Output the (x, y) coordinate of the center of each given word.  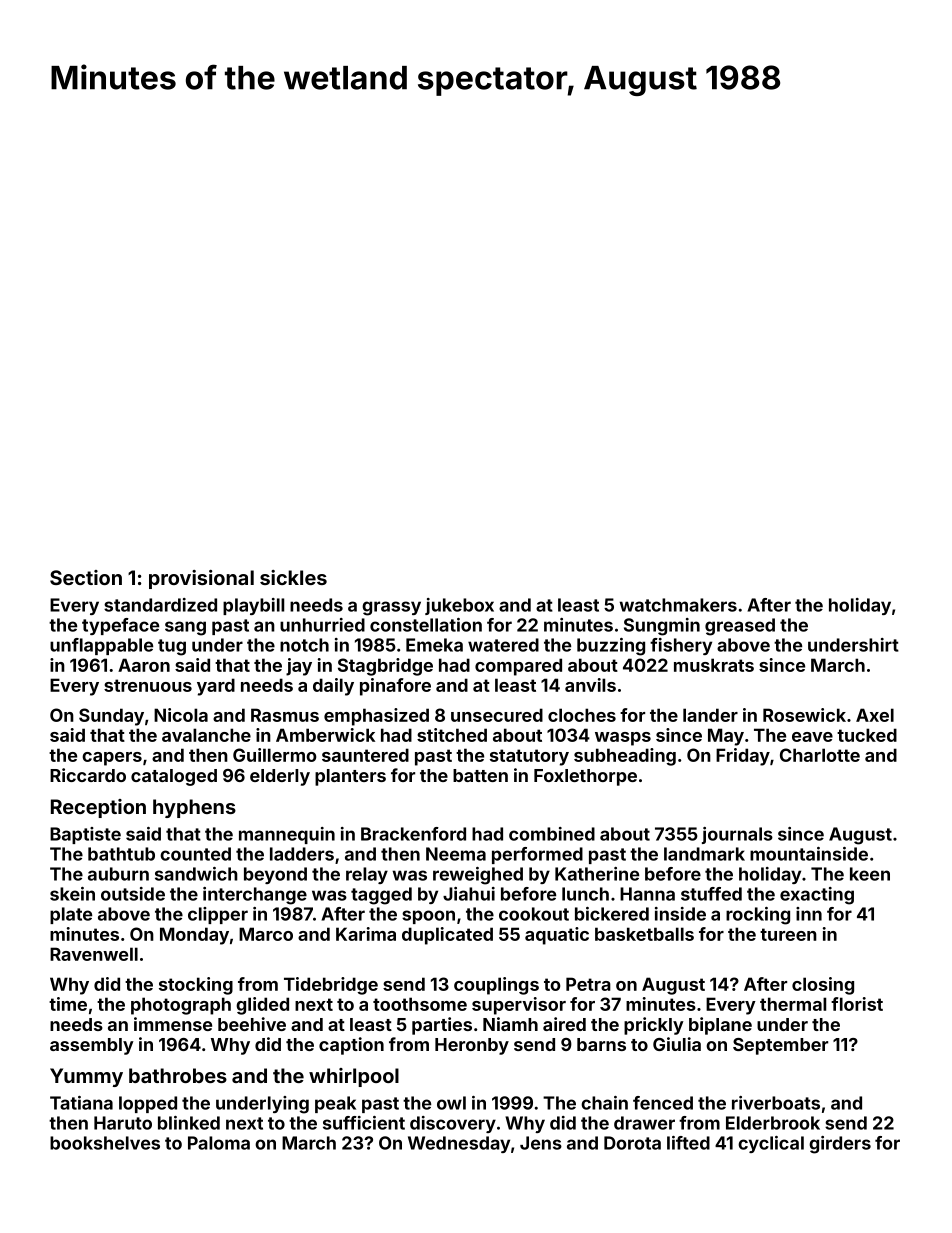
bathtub (121, 854)
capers (112, 759)
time (68, 1004)
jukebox (459, 606)
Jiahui (469, 894)
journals (737, 835)
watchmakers (678, 605)
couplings (496, 986)
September (780, 1046)
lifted (688, 1143)
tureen (788, 934)
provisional (201, 579)
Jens (541, 1143)
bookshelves (105, 1143)
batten (480, 775)
